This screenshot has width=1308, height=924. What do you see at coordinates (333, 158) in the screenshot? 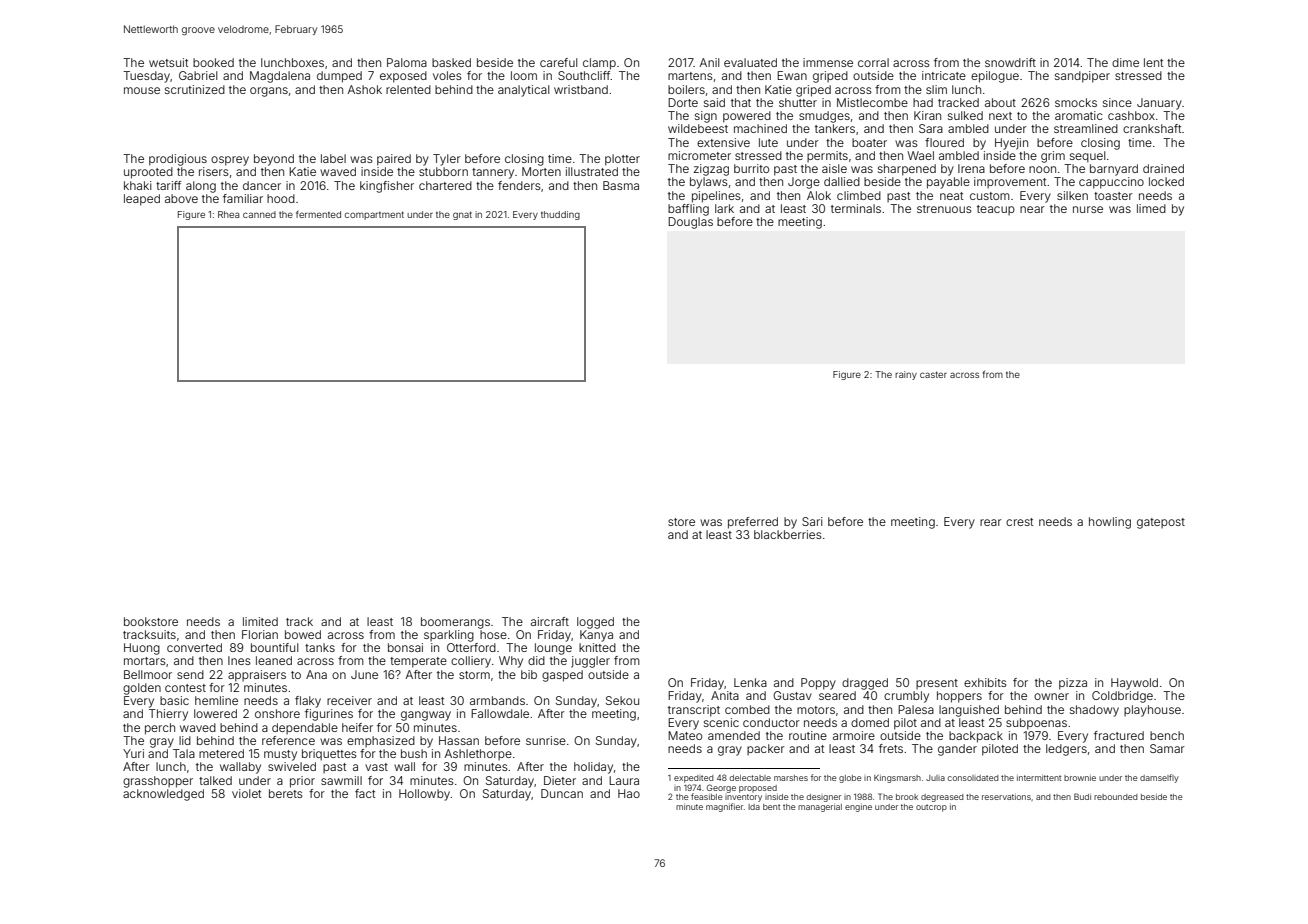
I see `label` at bounding box center [333, 158].
